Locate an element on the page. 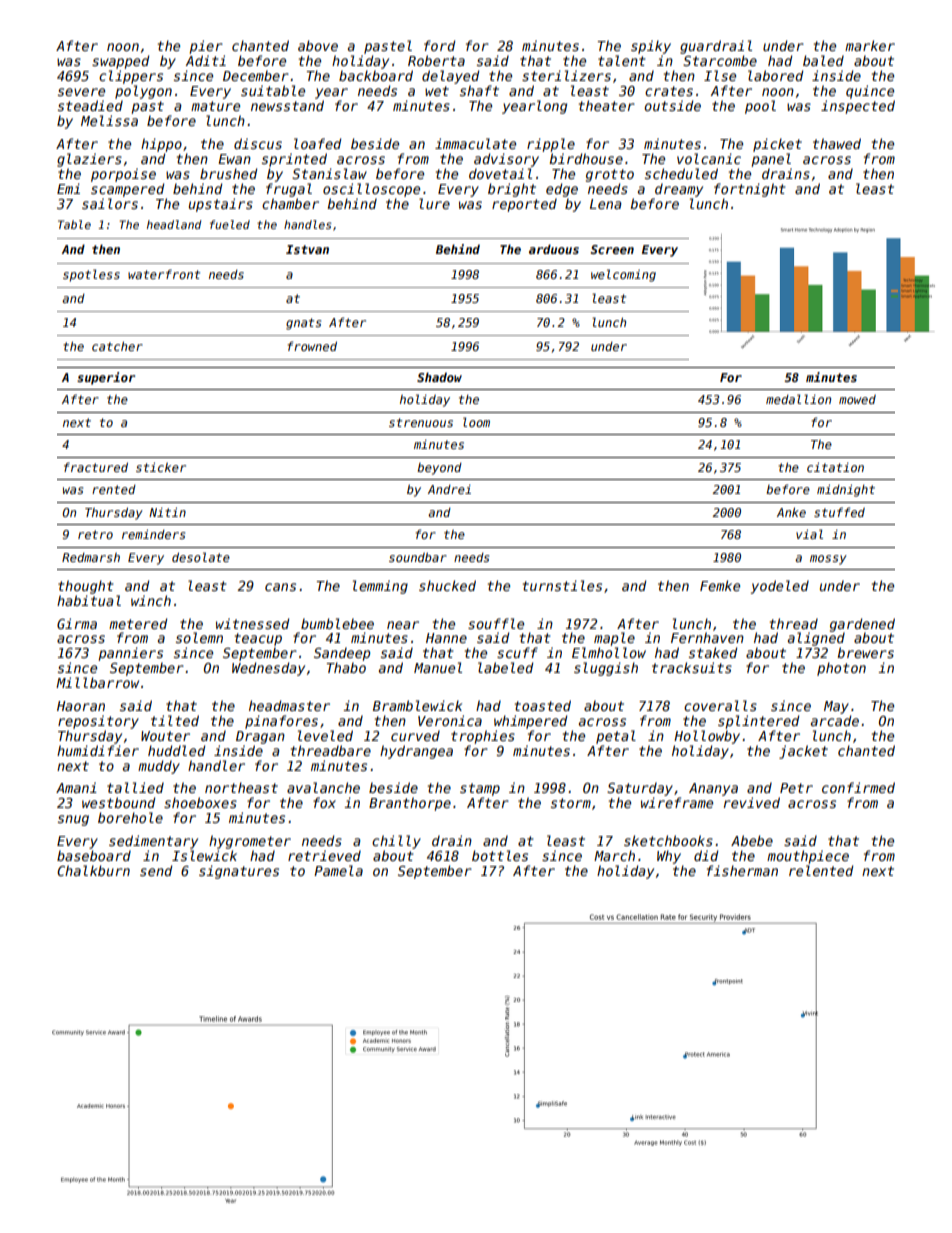 The height and width of the page is (1233, 952). mossy is located at coordinates (828, 560).
